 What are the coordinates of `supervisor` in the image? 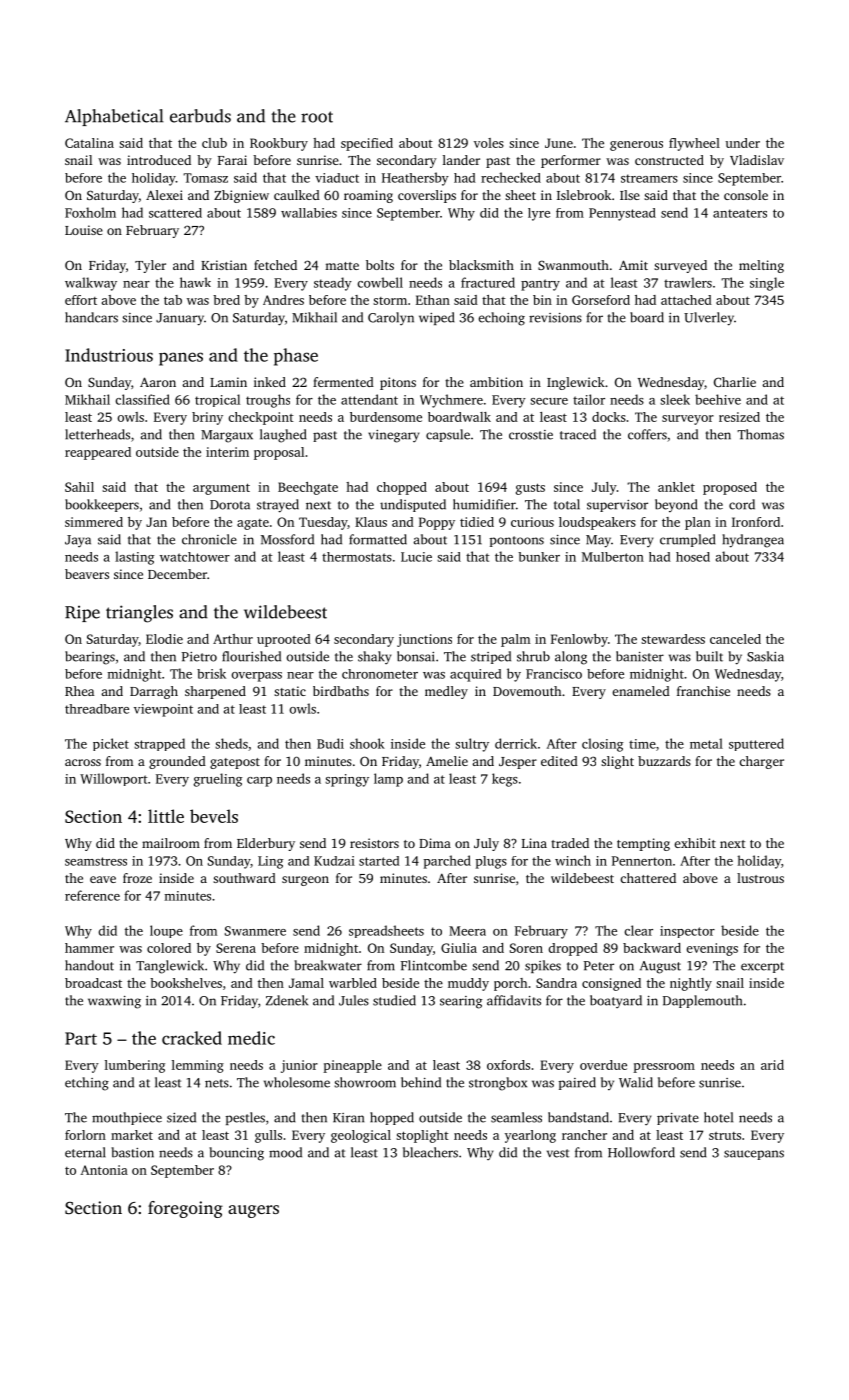 It's located at (617, 506).
